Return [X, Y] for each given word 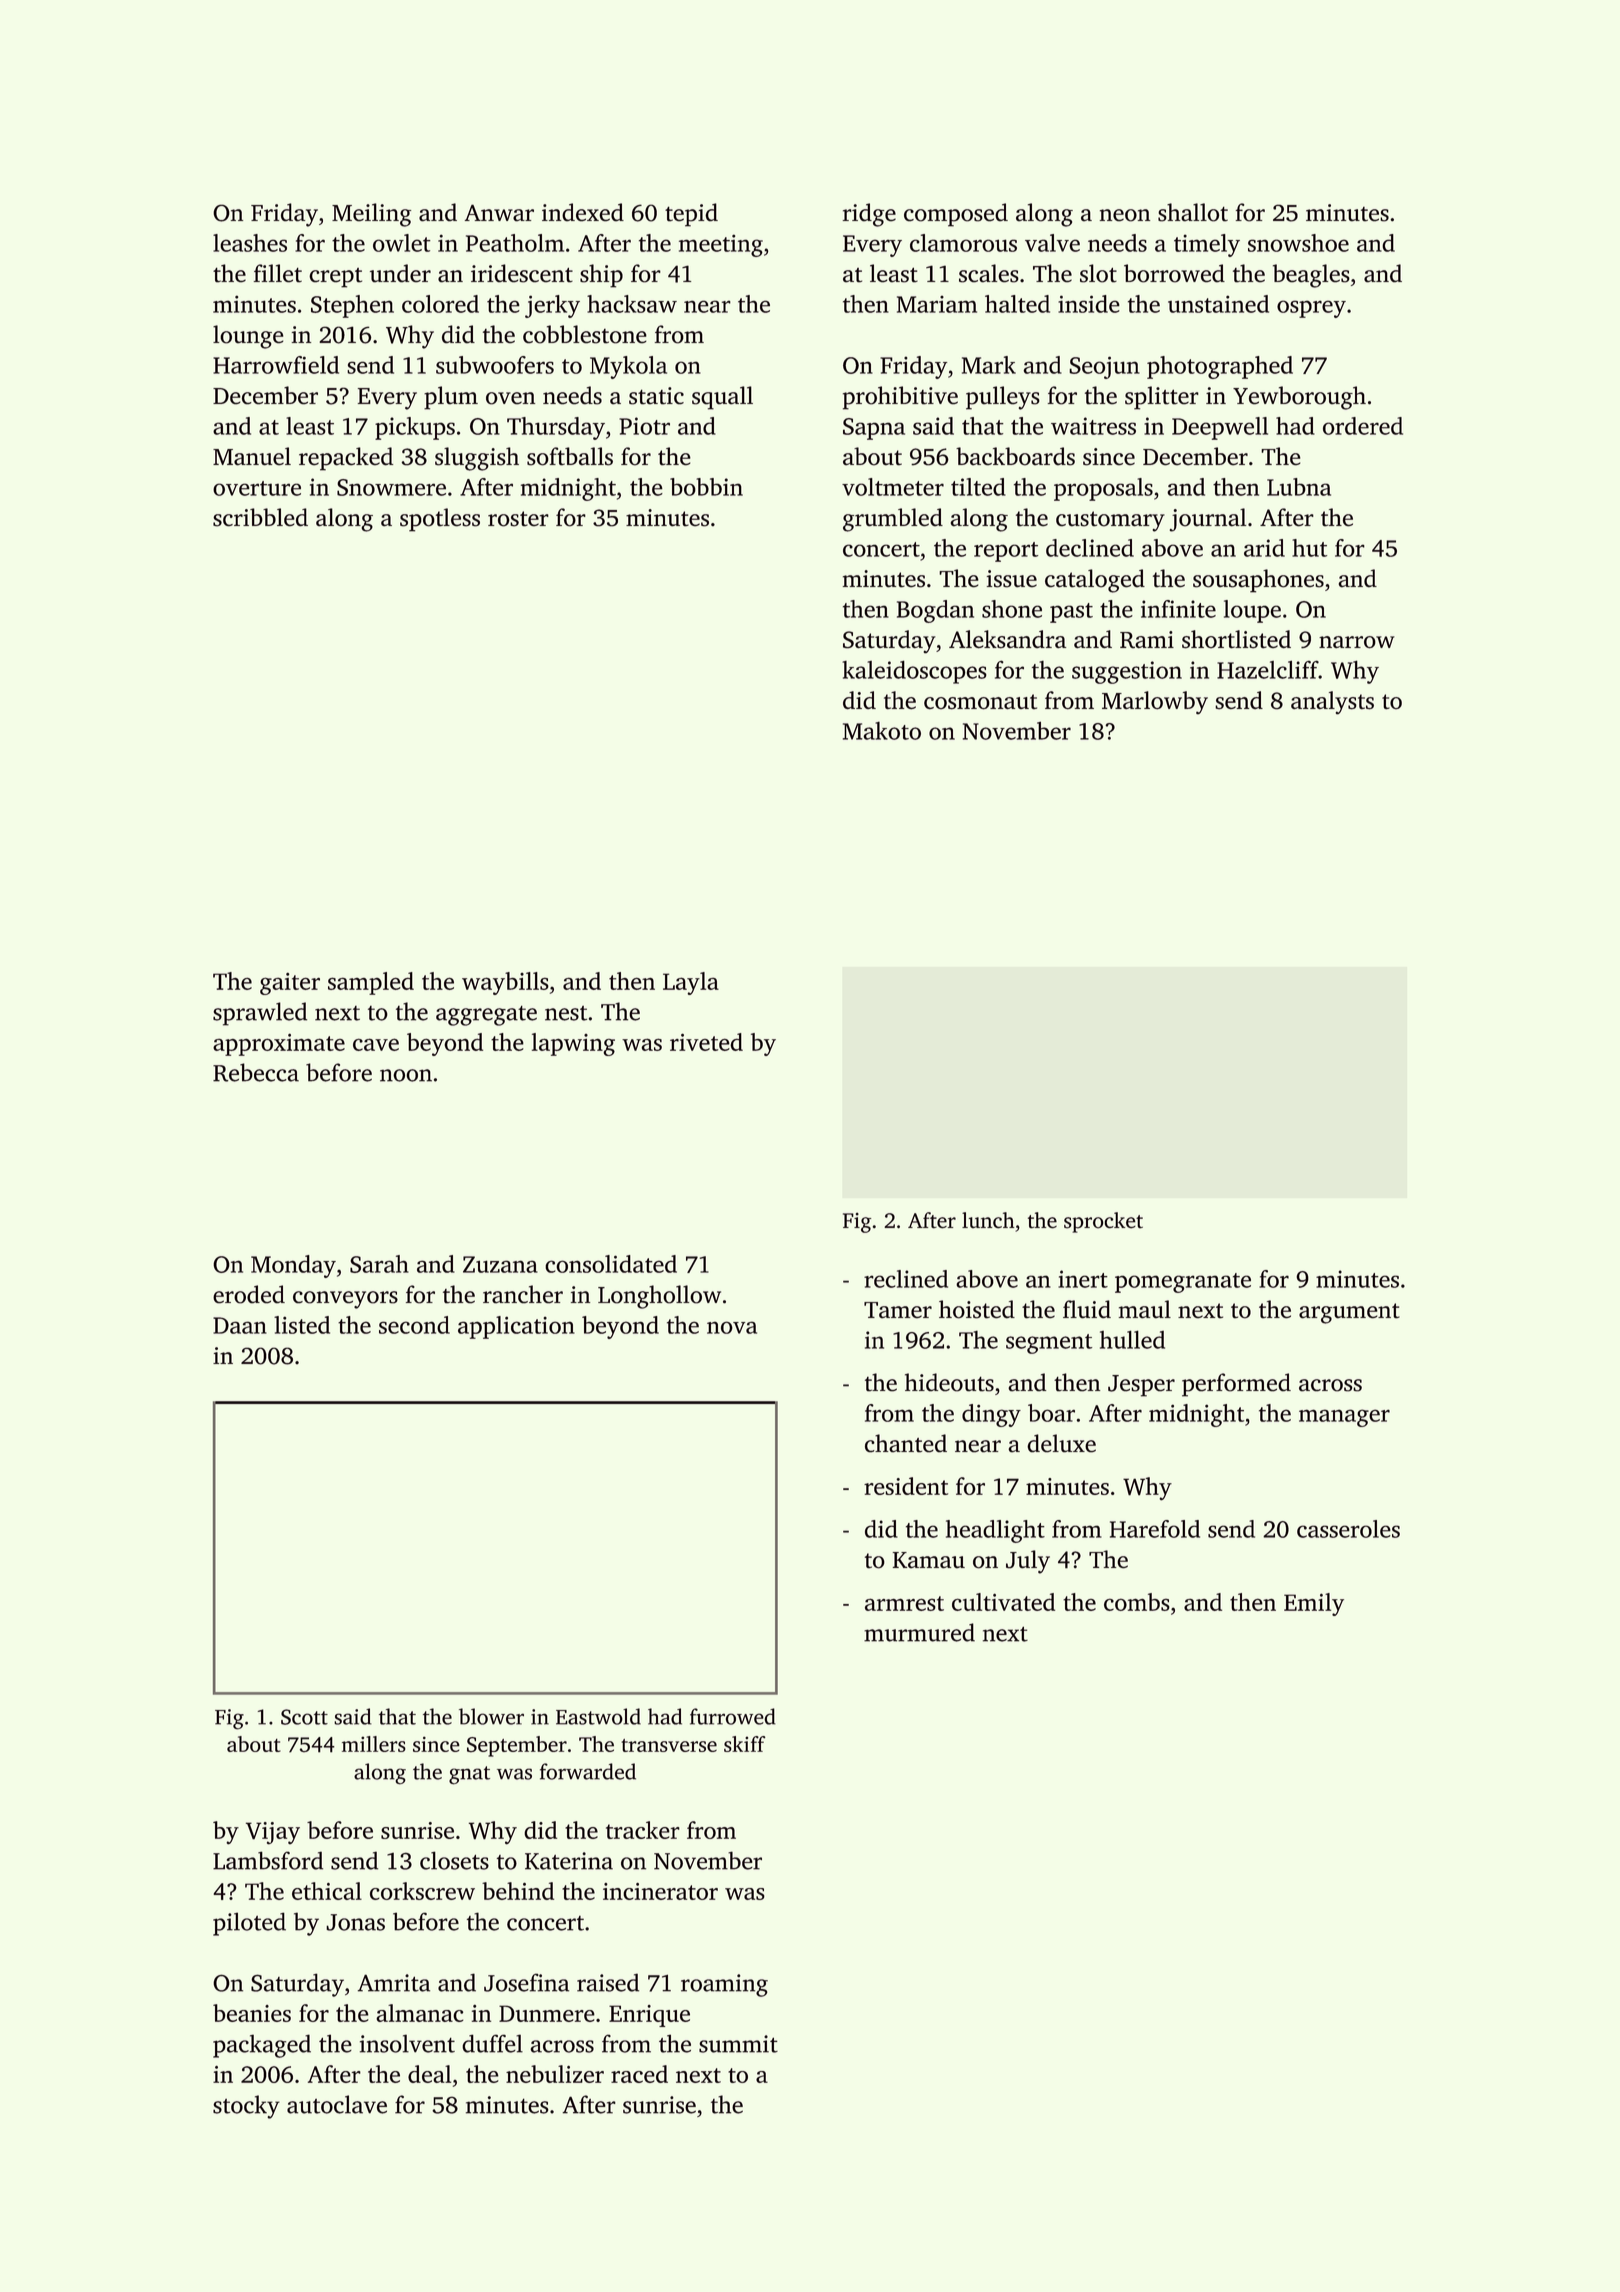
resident [906, 1486]
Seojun [1104, 367]
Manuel [252, 456]
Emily [1314, 1604]
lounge [248, 337]
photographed [1220, 367]
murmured [919, 1632]
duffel [492, 2043]
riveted [706, 1042]
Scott [304, 1717]
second [414, 1325]
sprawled [260, 1014]
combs [1137, 1602]
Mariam [937, 304]
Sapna [874, 429]
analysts [1332, 703]
